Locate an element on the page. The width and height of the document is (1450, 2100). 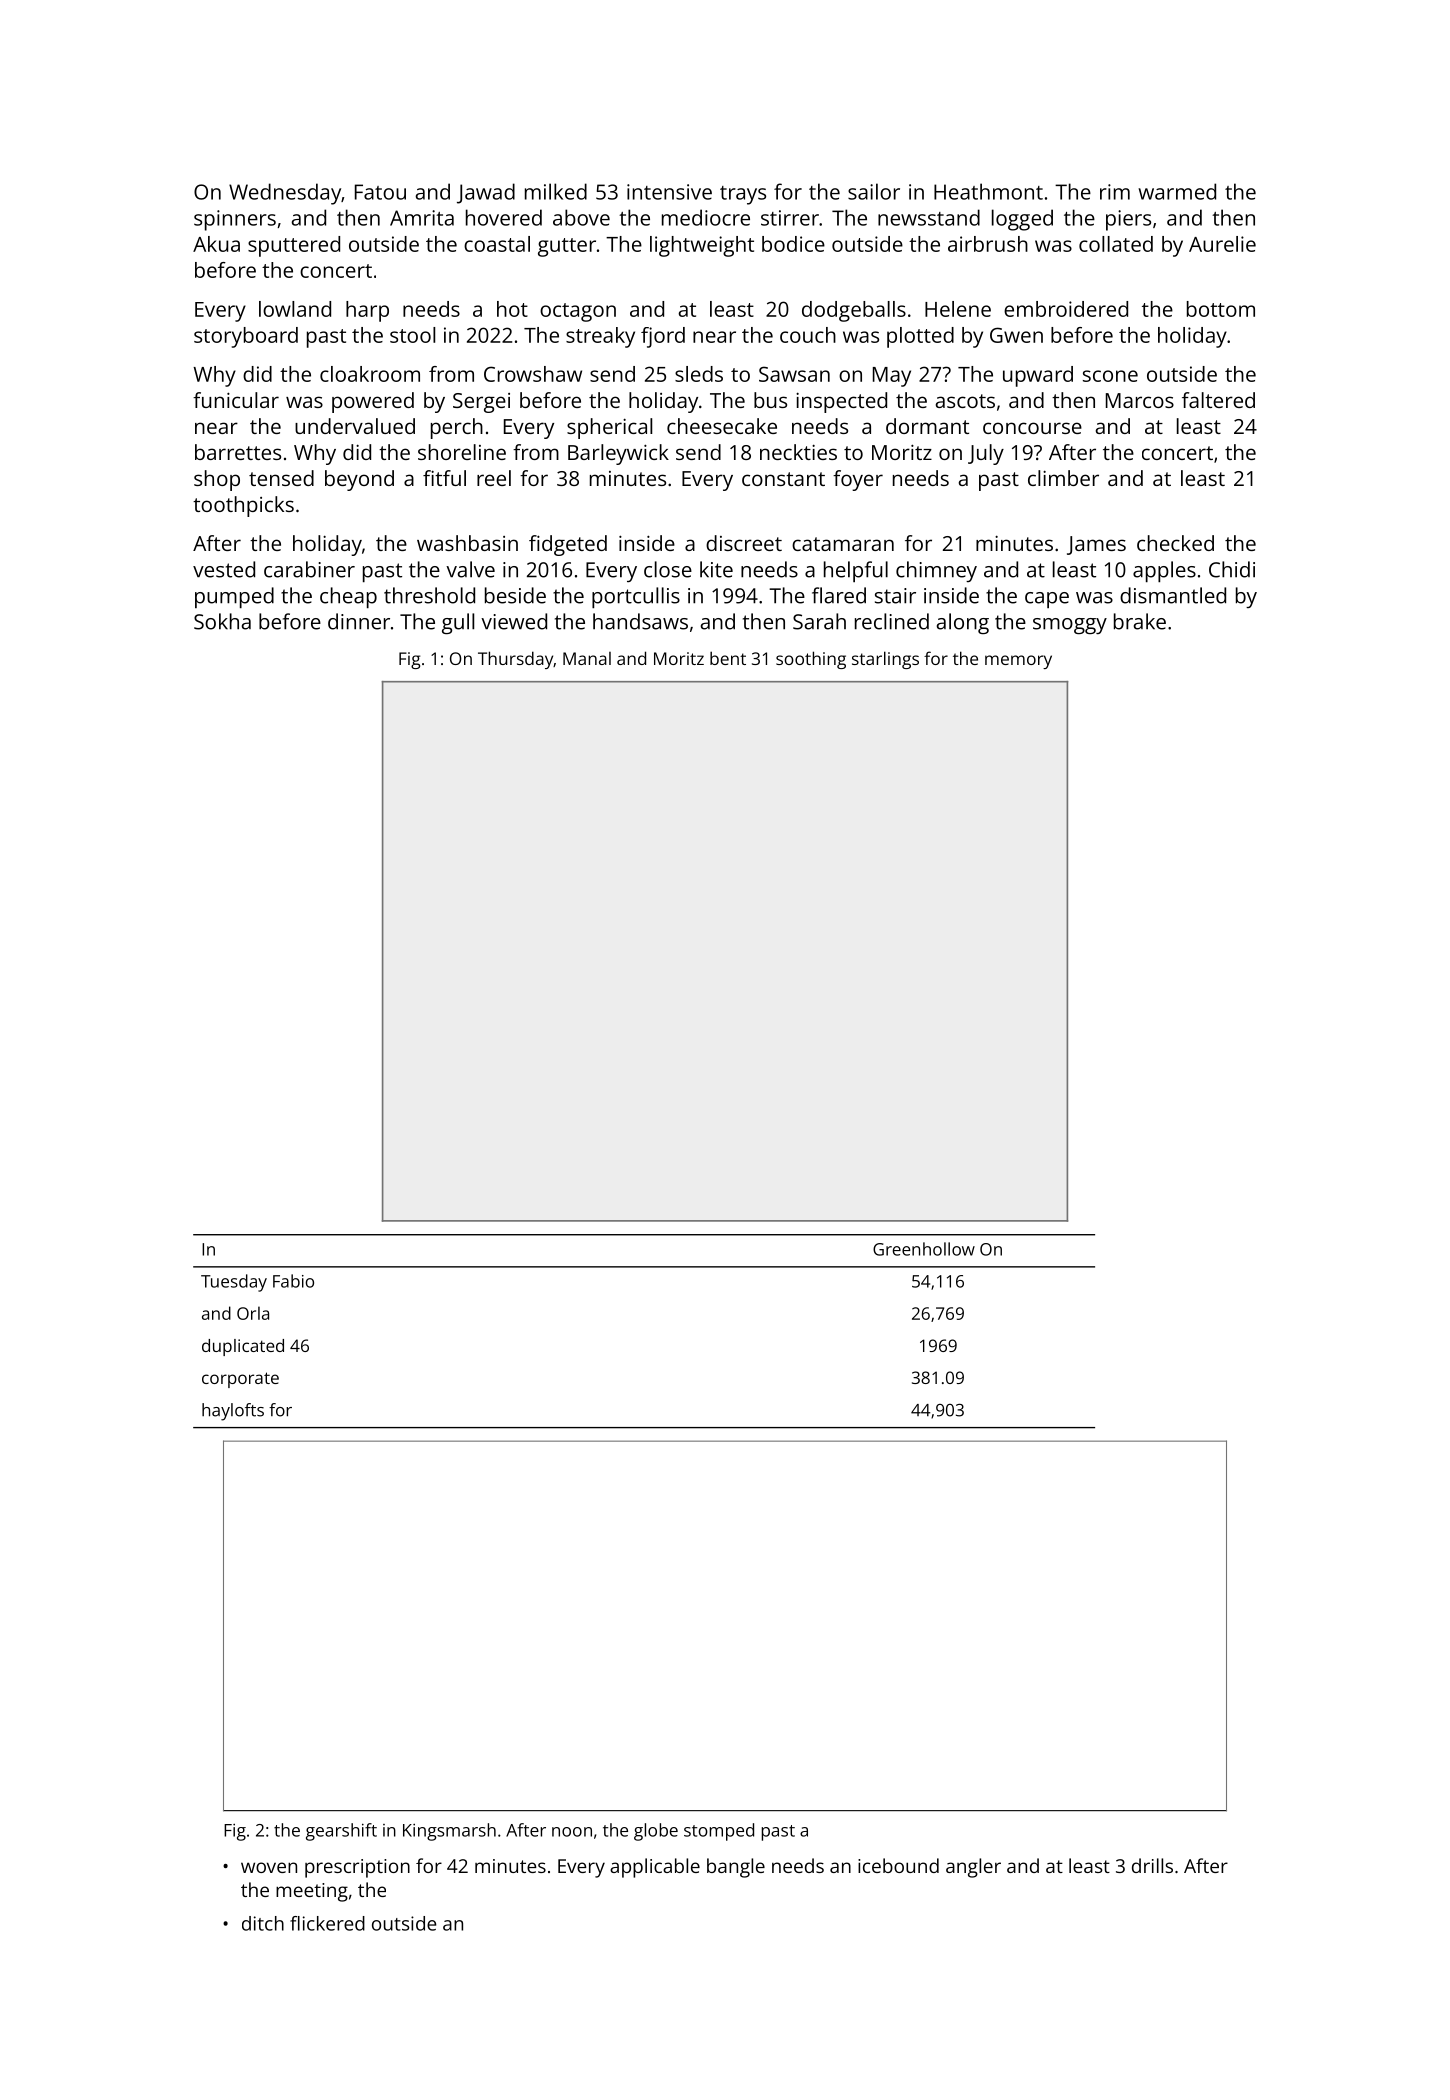
Greenhollow is located at coordinates (924, 1249).
